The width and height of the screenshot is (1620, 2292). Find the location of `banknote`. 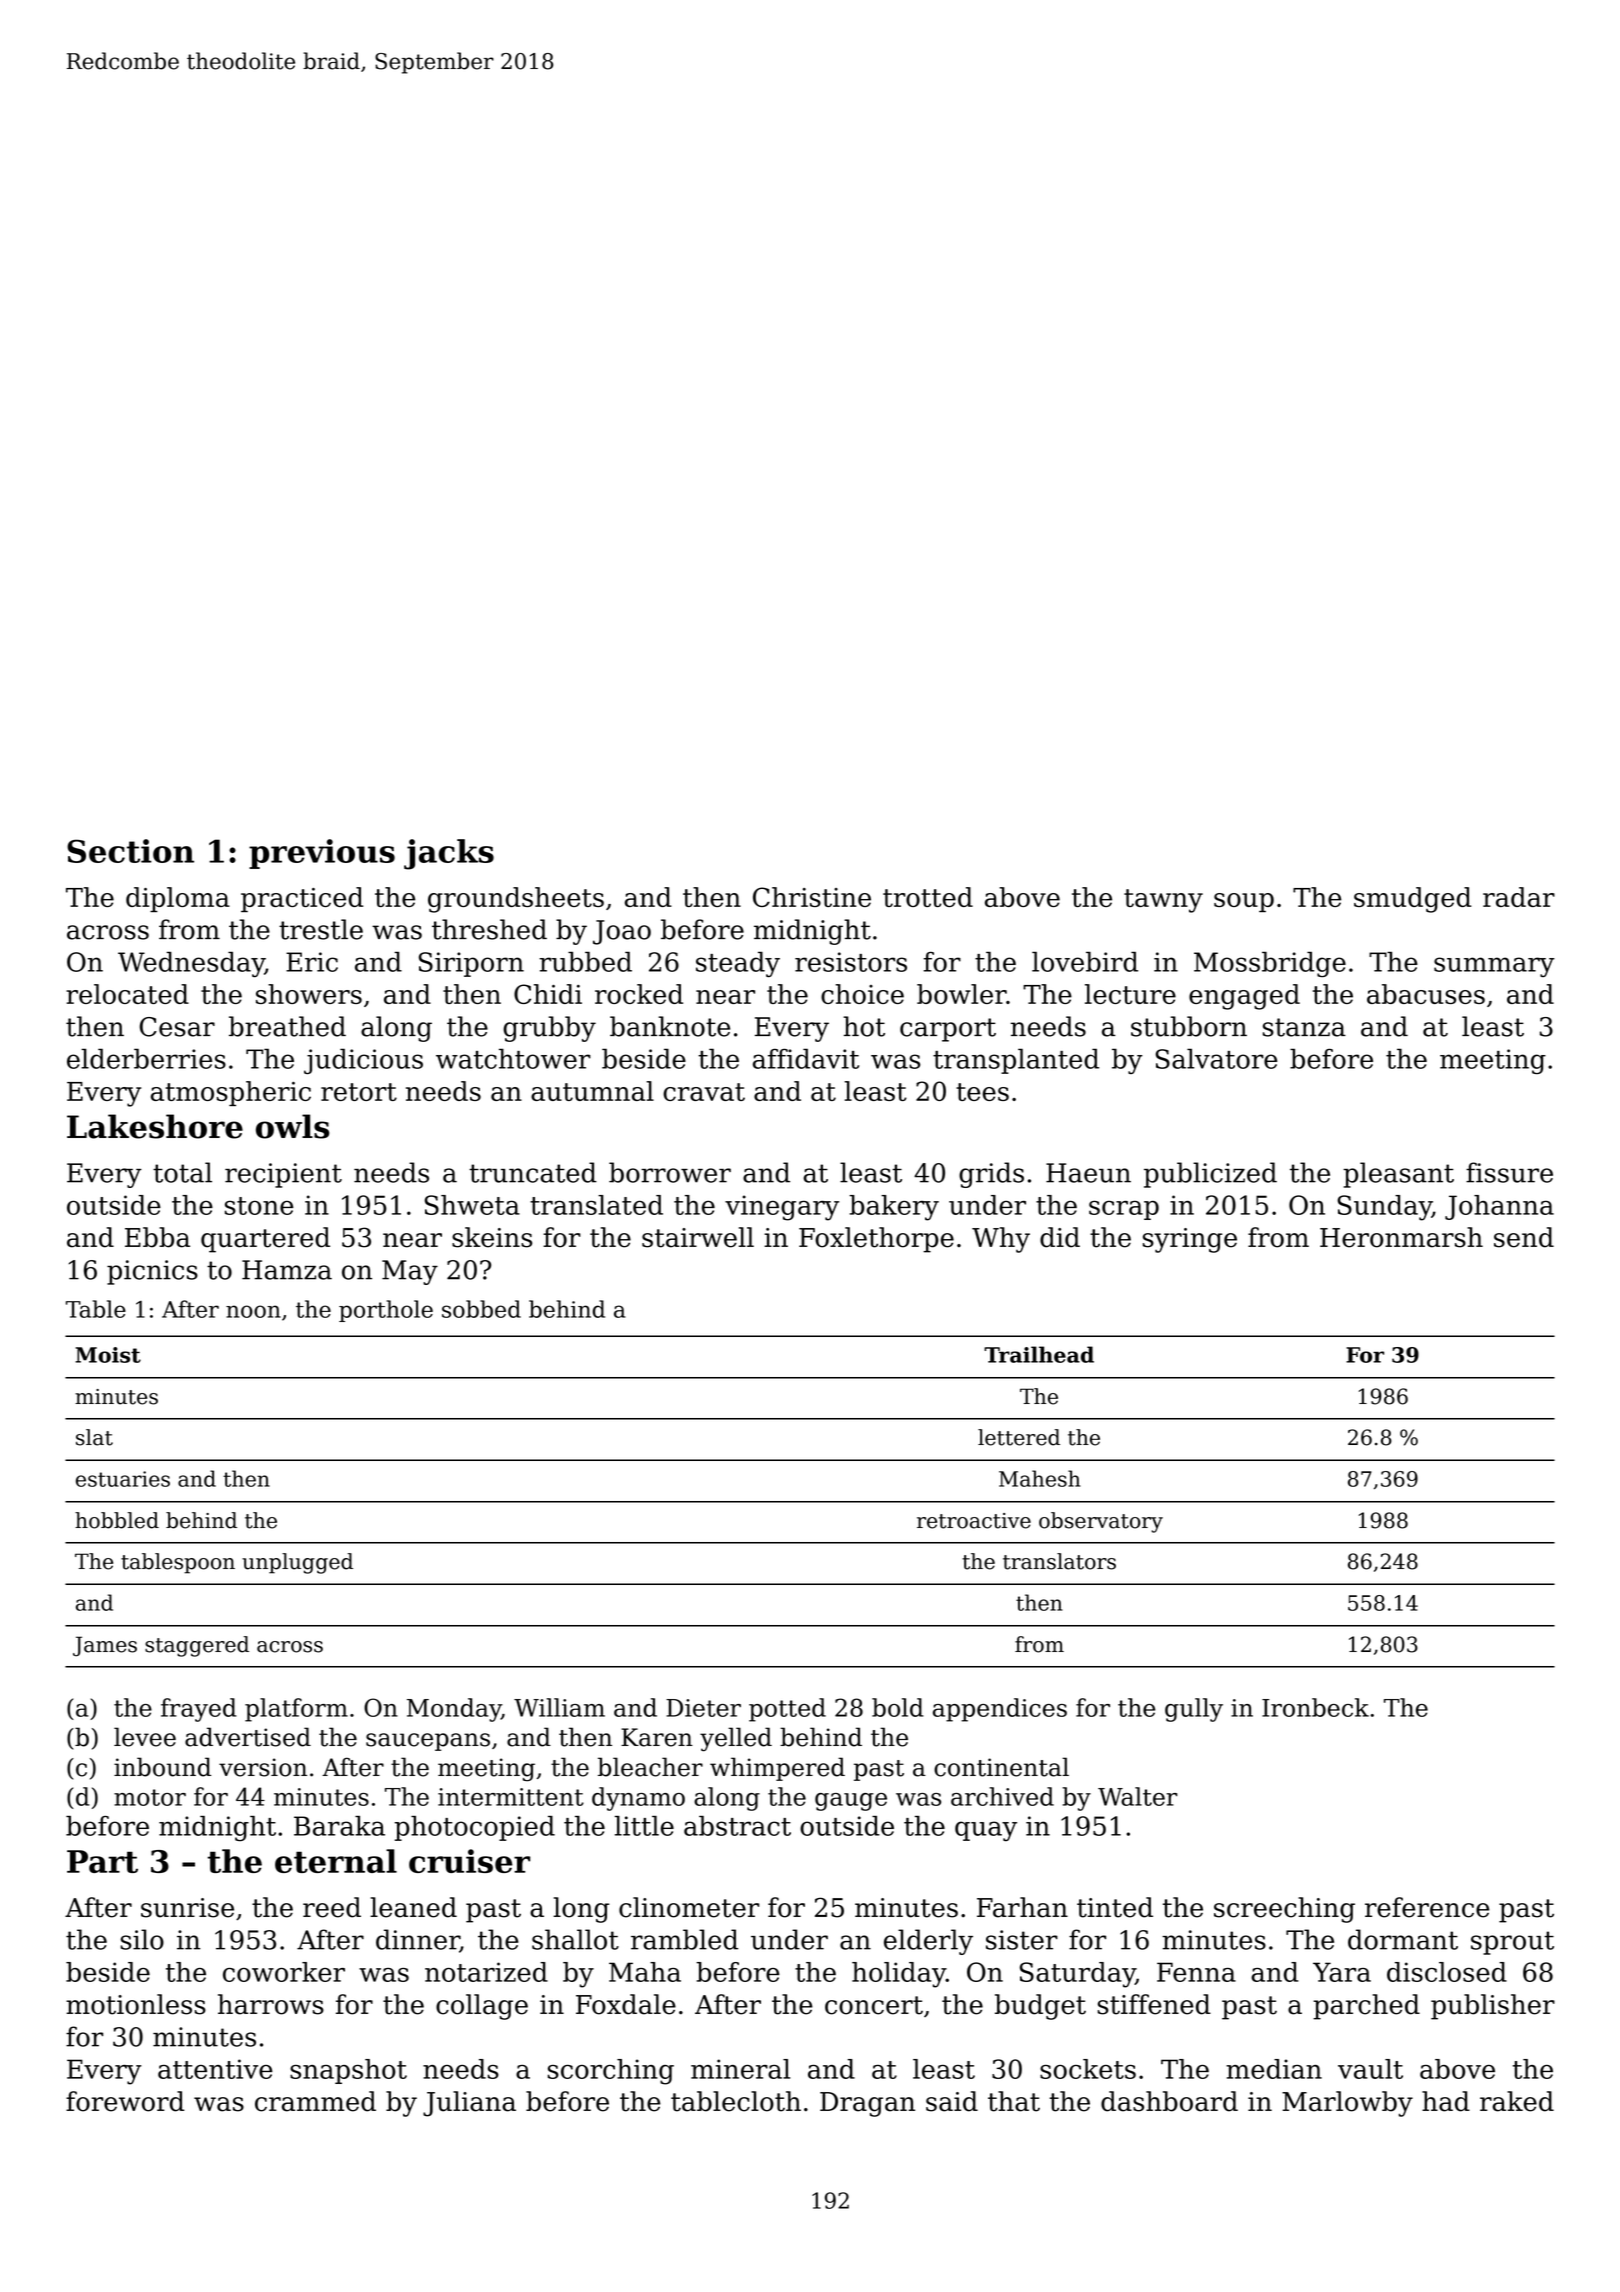

banknote is located at coordinates (670, 1026).
